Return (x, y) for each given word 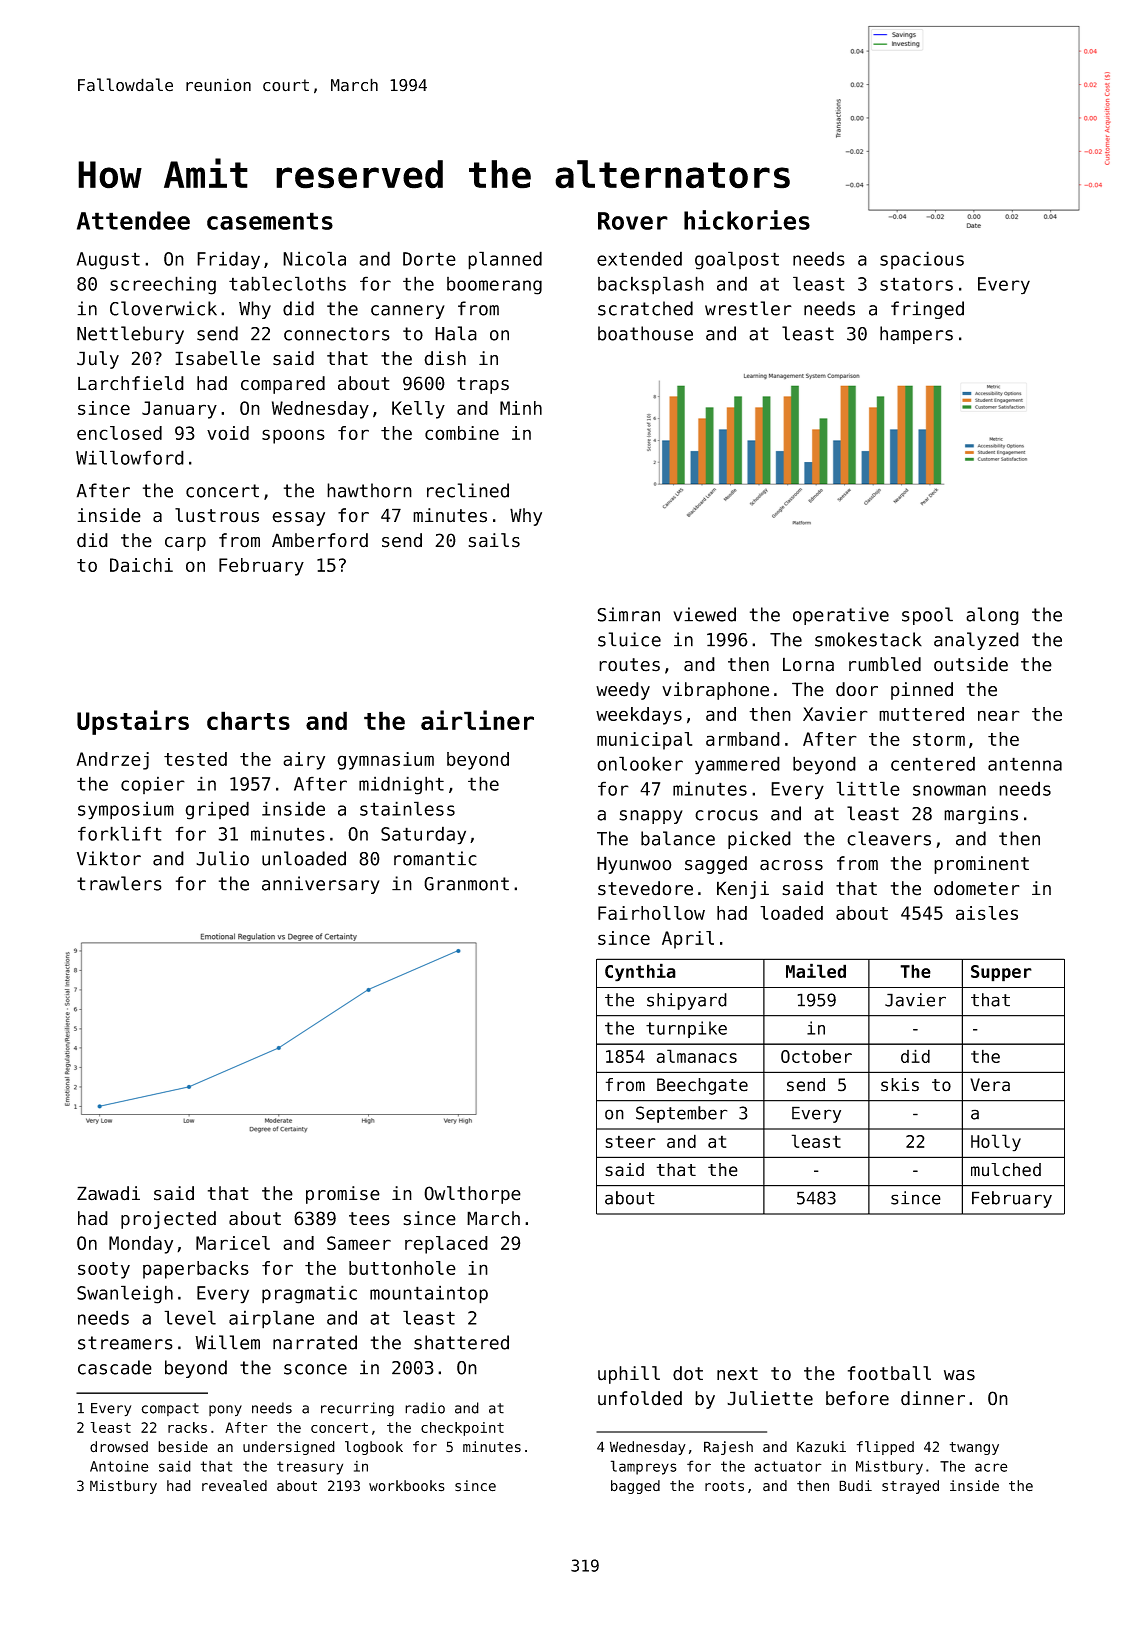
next (737, 1374)
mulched (1006, 1170)
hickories (747, 220)
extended (639, 258)
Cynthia (640, 972)
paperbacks (196, 1270)
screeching (163, 285)
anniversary (321, 885)
